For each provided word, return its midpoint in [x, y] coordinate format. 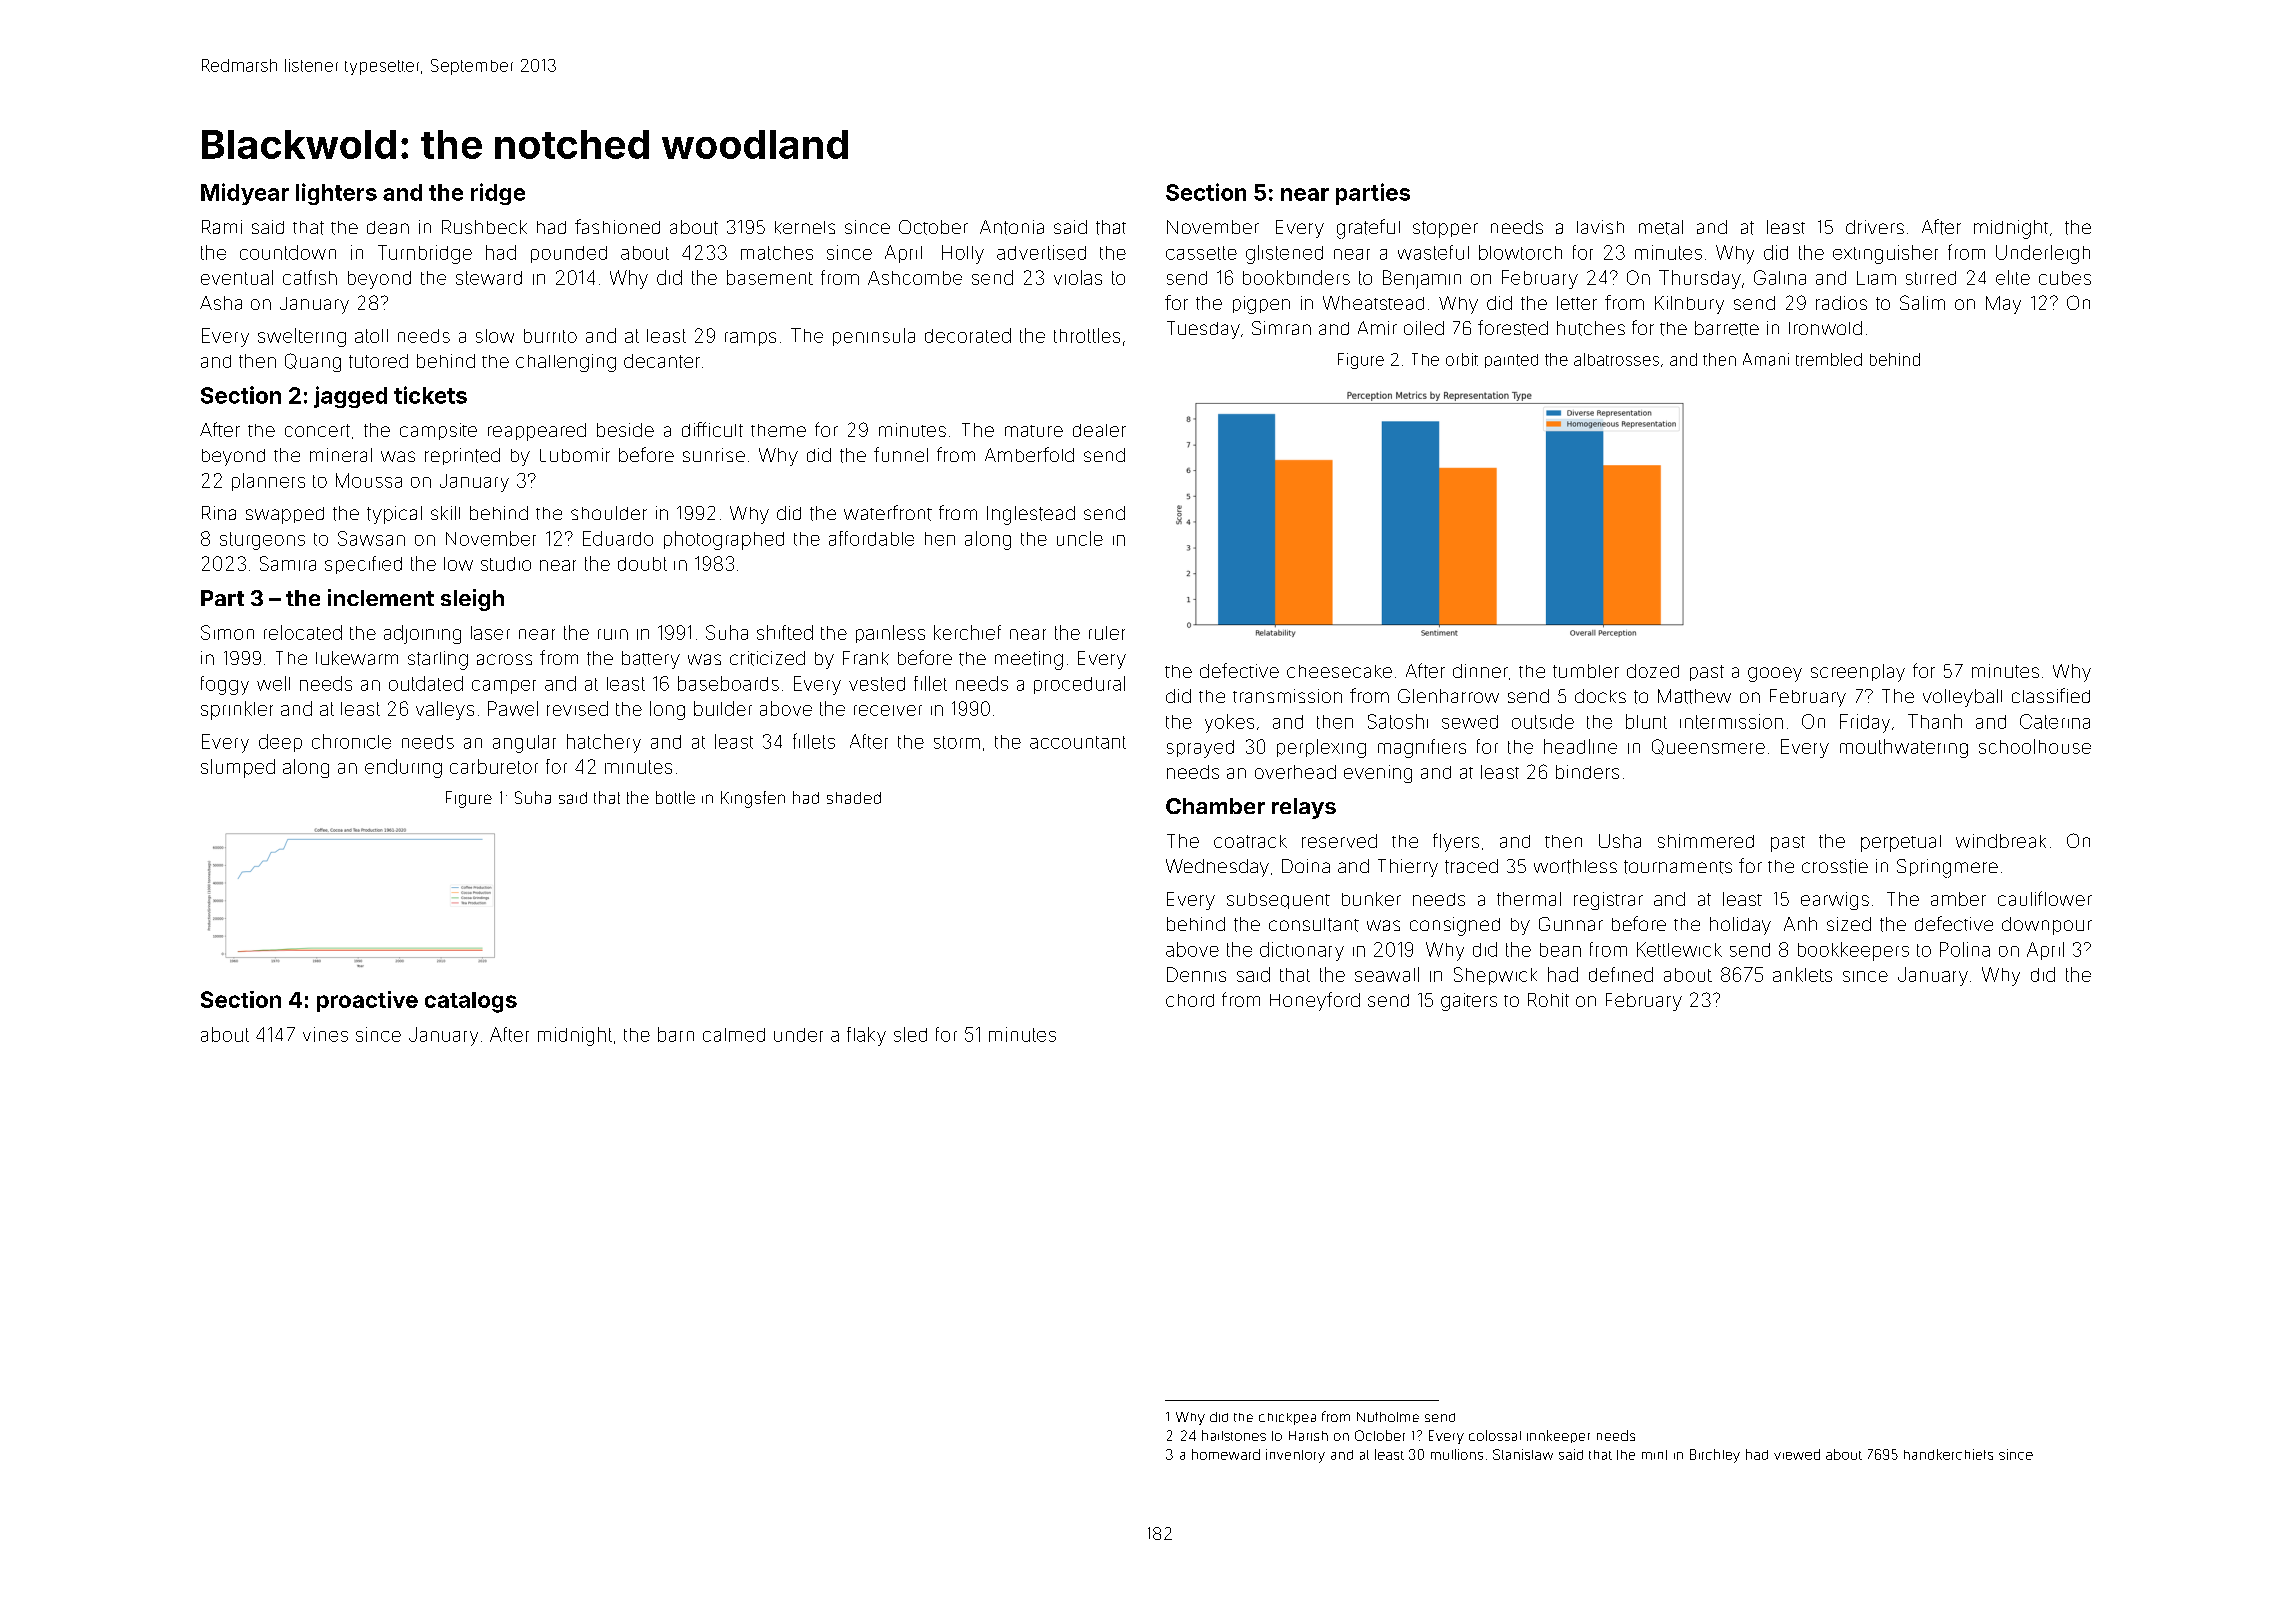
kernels [805, 227]
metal [1661, 227]
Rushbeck [484, 227]
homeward [1226, 1454]
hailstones [1234, 1435]
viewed [1797, 1454]
